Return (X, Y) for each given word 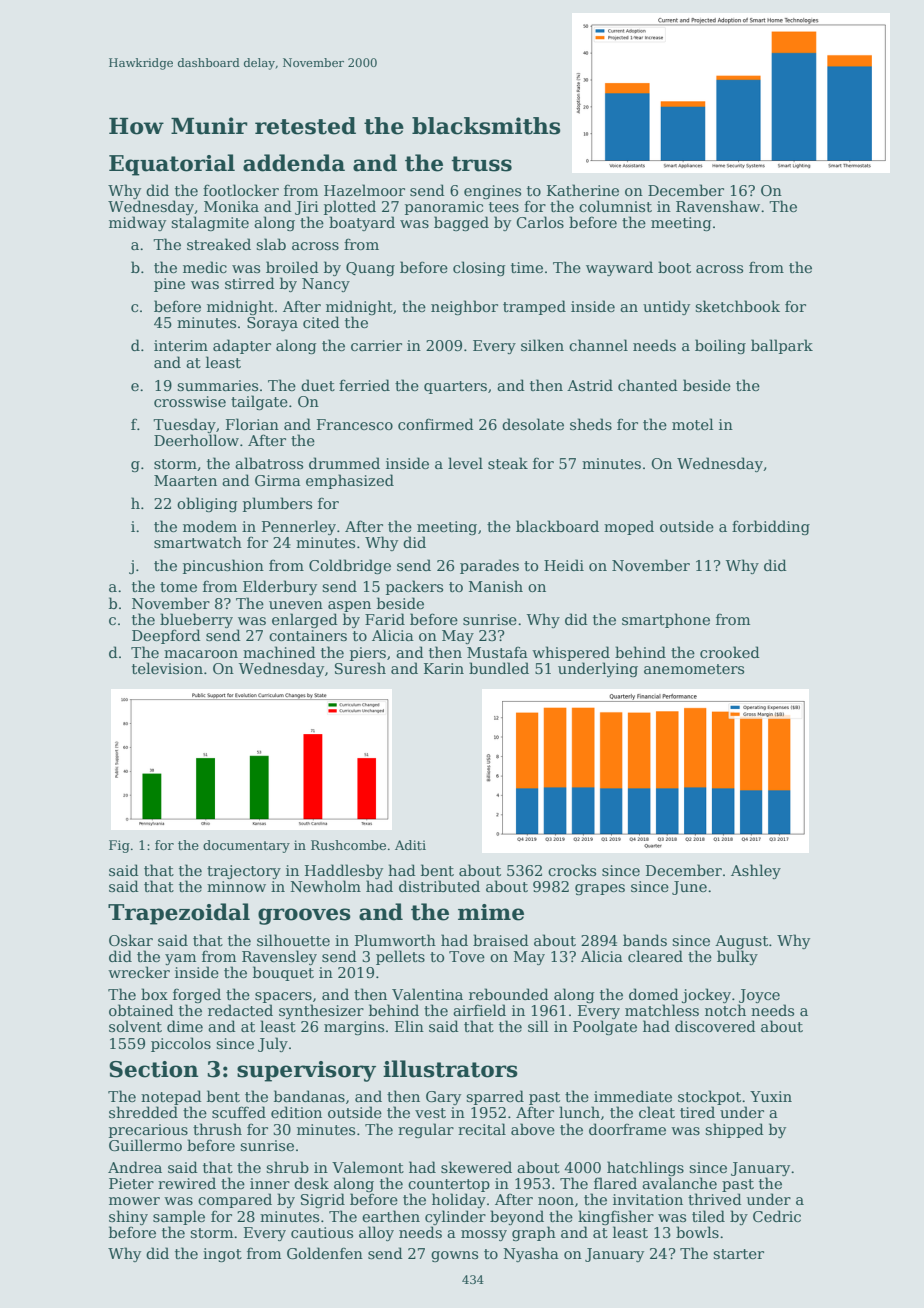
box (154, 994)
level (465, 463)
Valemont (368, 1167)
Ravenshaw (718, 206)
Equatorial (172, 165)
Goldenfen (325, 1253)
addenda (294, 163)
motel (692, 424)
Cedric (777, 1216)
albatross (269, 463)
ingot (222, 1255)
